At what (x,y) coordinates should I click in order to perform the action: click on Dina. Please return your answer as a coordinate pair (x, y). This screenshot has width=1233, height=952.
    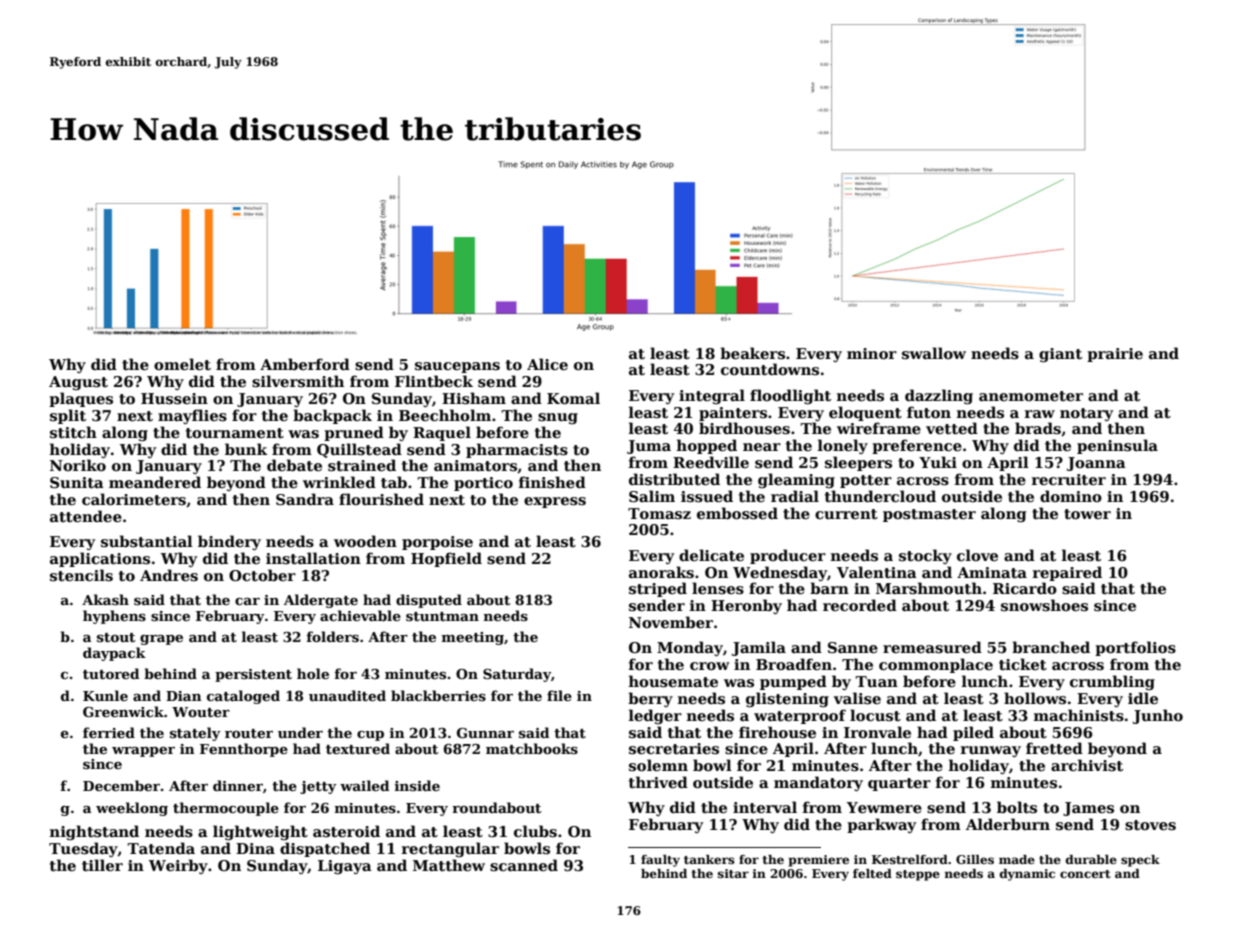
    Looking at the image, I should click on (255, 848).
